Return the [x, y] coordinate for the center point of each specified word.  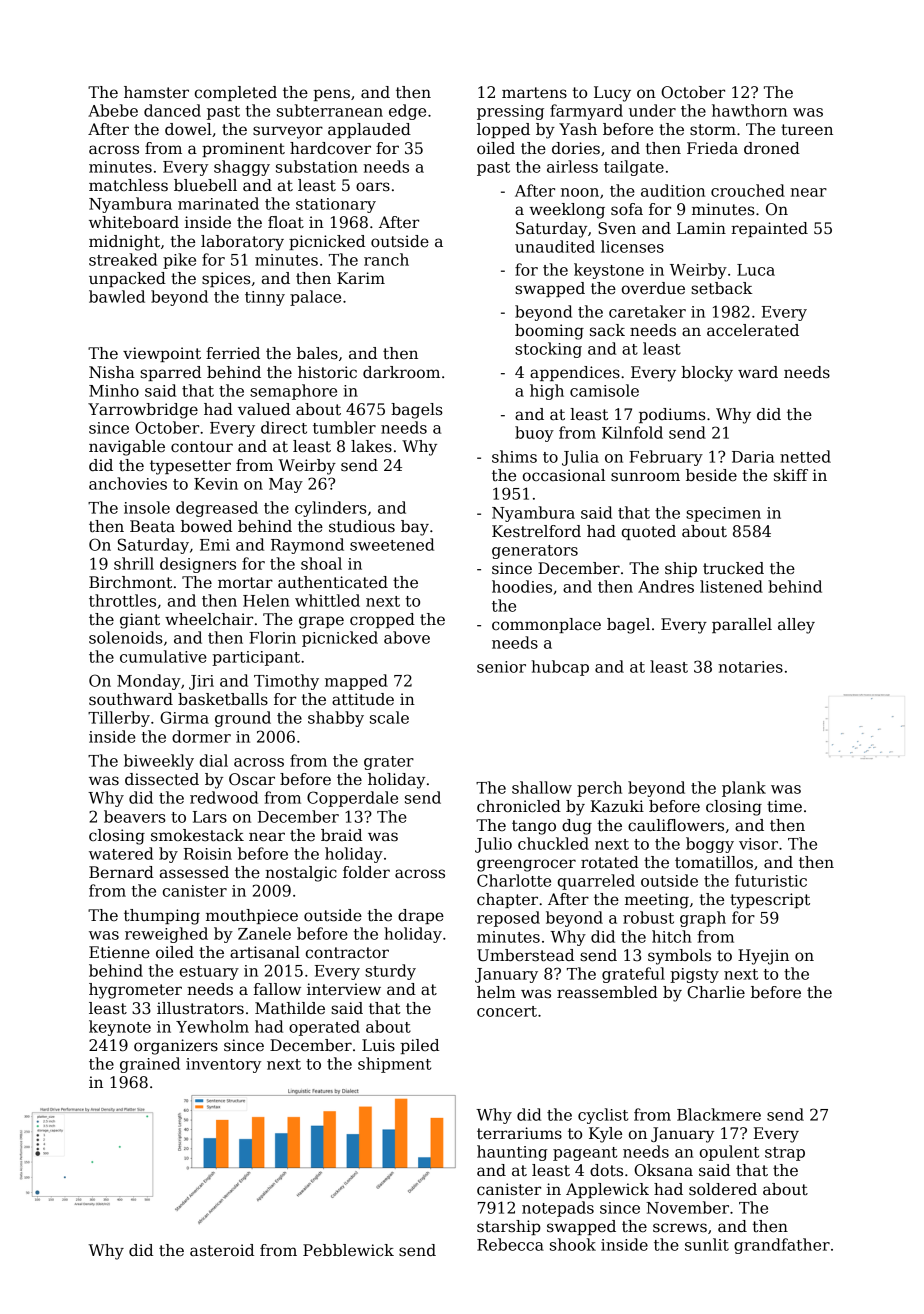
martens [534, 93]
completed [236, 93]
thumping [162, 917]
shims [514, 456]
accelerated [753, 330]
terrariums [519, 1133]
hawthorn [749, 110]
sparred [170, 373]
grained [150, 1065]
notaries [750, 667]
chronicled [519, 806]
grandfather [782, 1246]
